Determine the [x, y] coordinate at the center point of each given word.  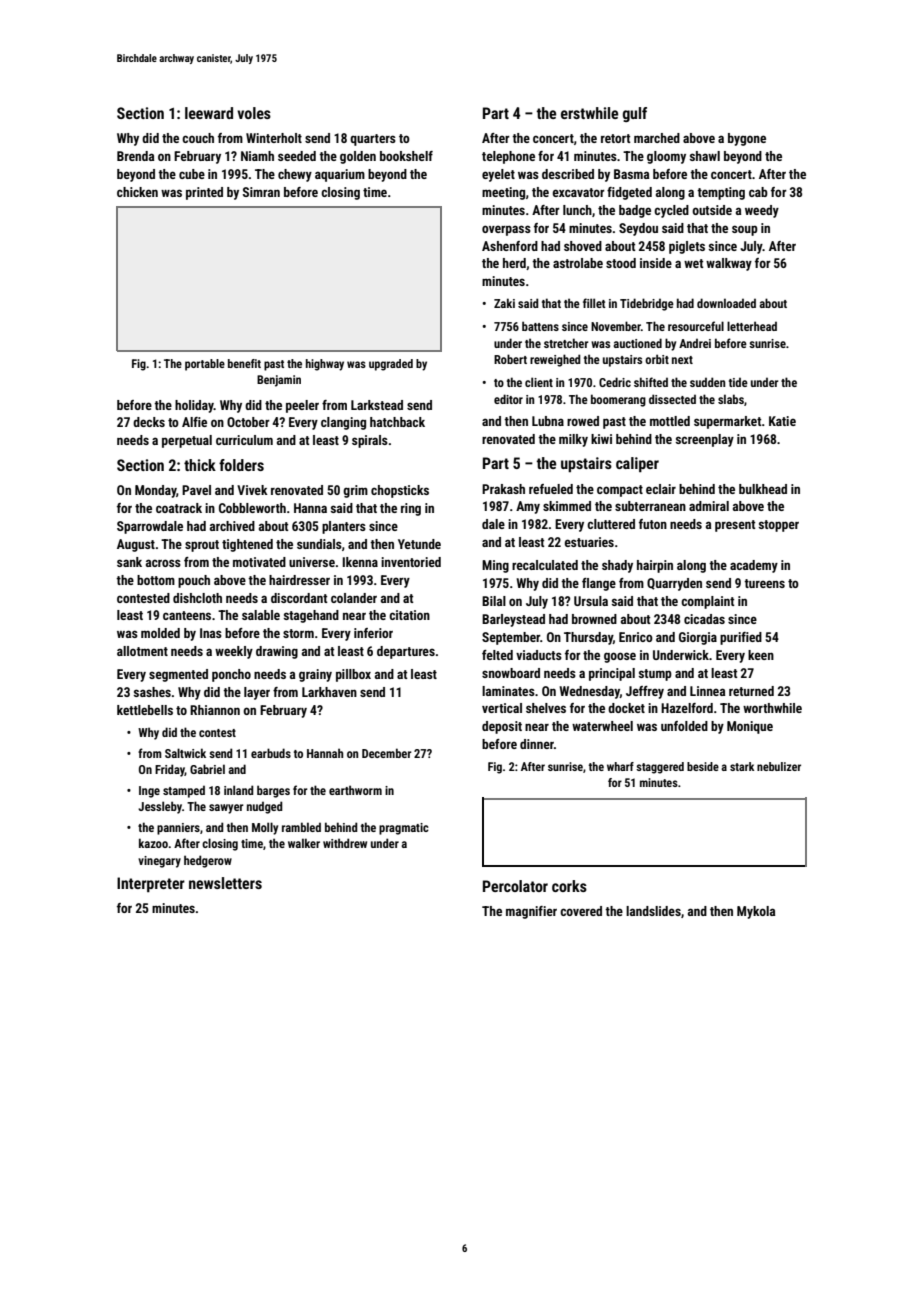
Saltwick [185, 753]
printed [204, 193]
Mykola [756, 912]
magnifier [531, 912]
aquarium [340, 175]
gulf [635, 114]
